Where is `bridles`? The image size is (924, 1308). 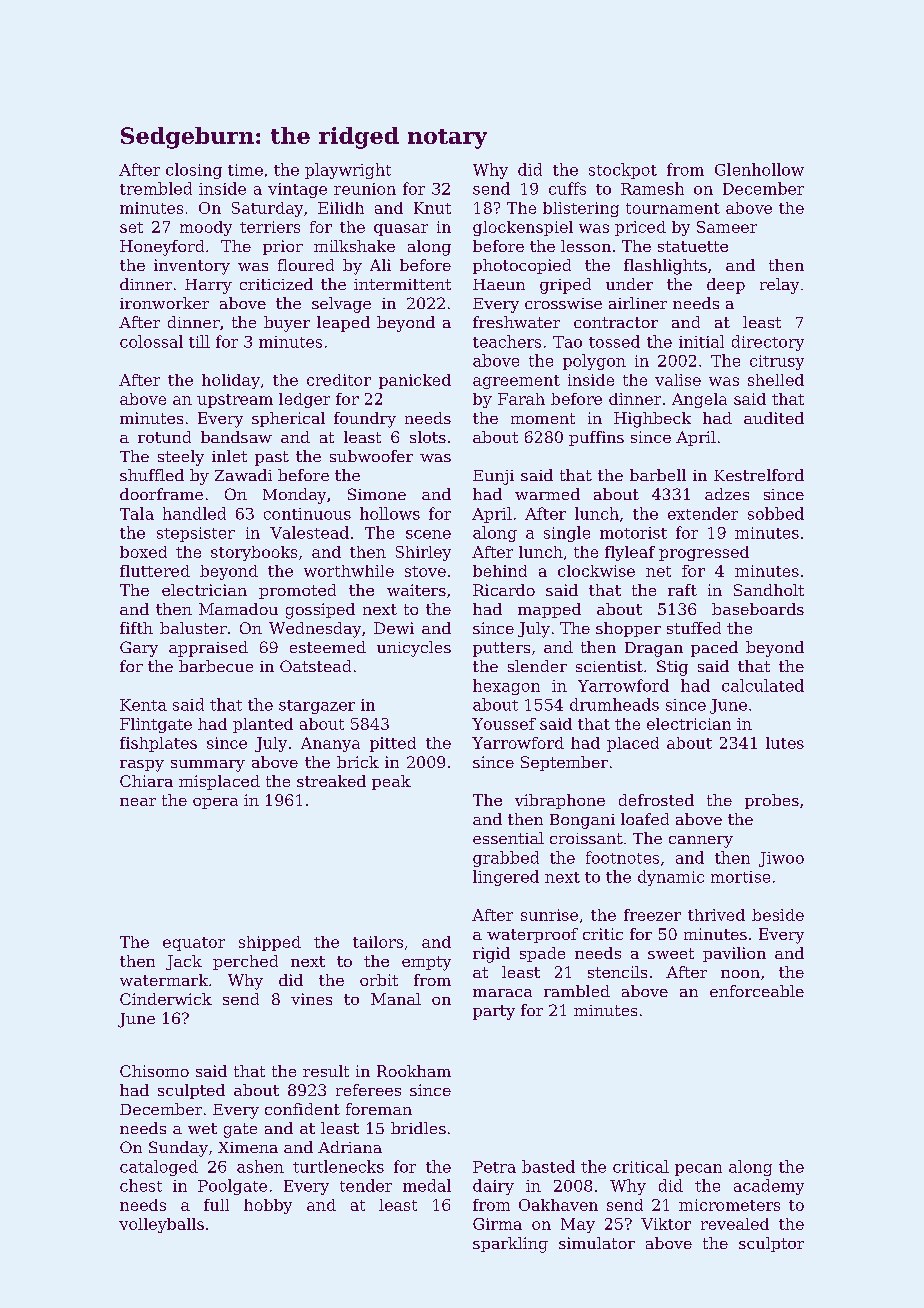 bridles is located at coordinates (418, 1128).
